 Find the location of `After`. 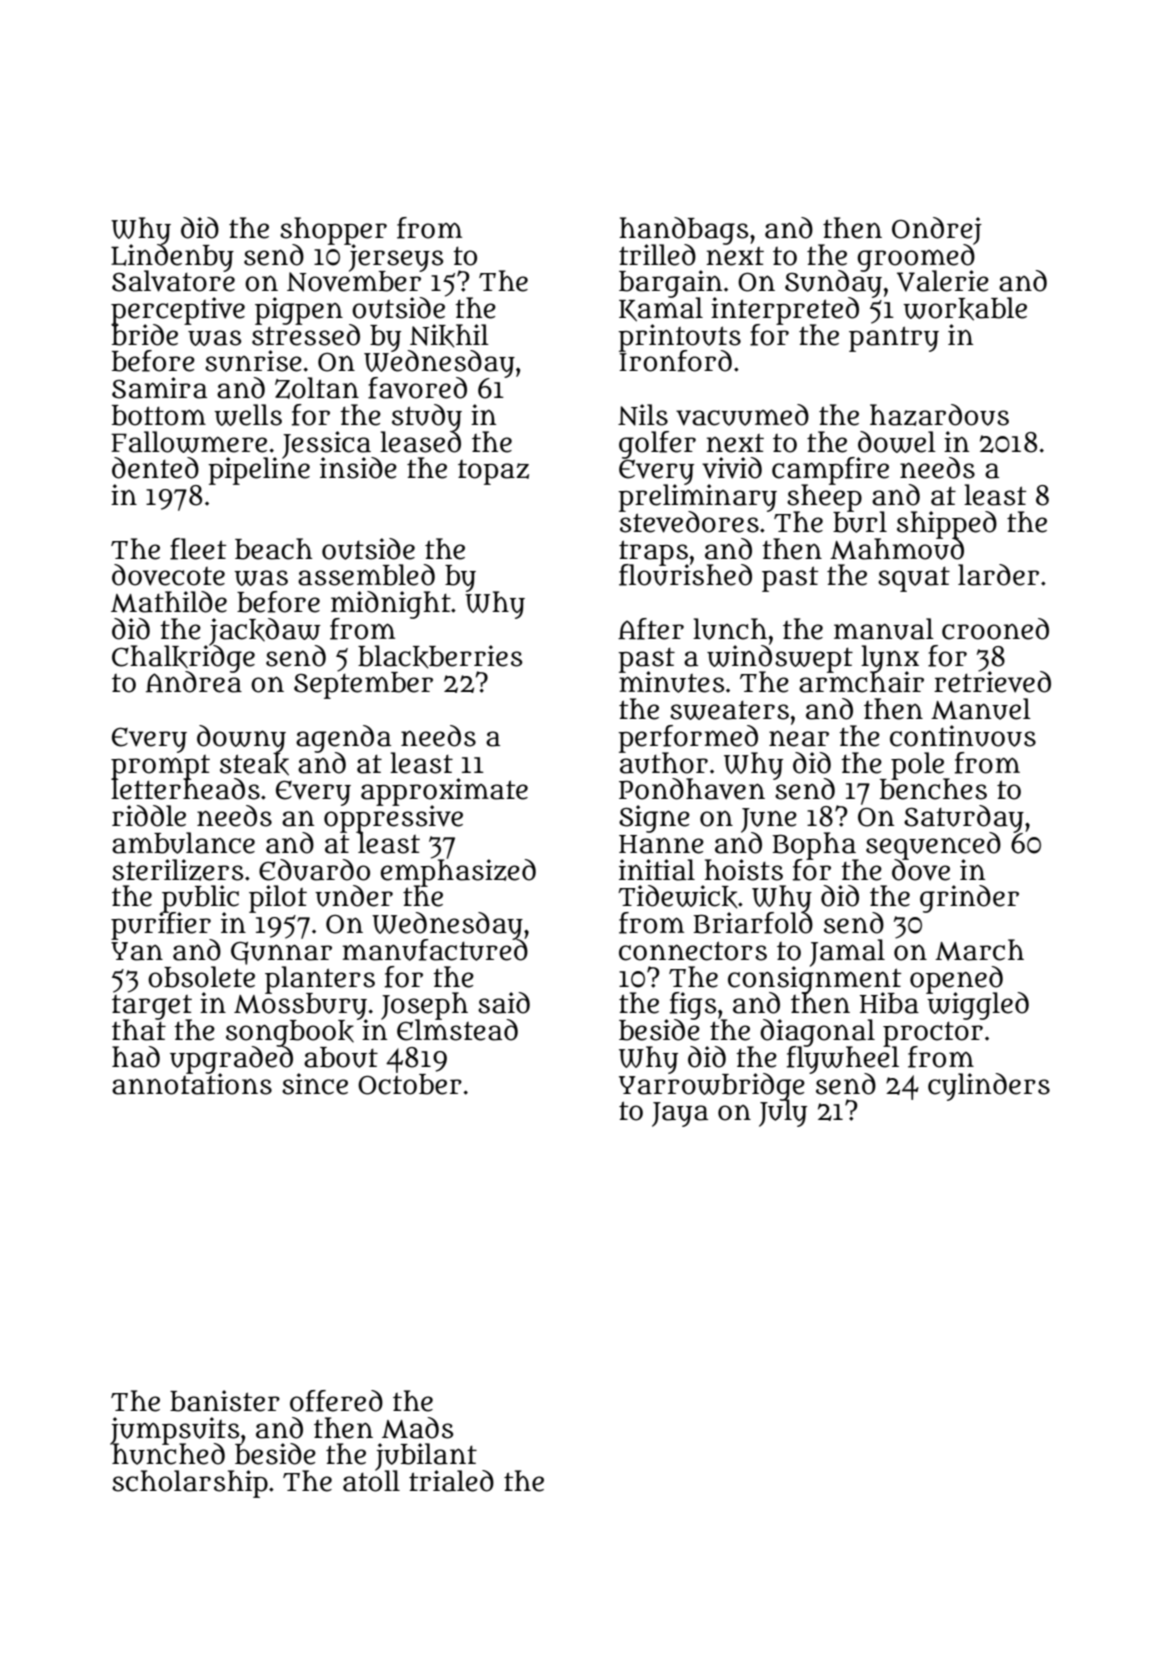

After is located at coordinates (651, 629).
